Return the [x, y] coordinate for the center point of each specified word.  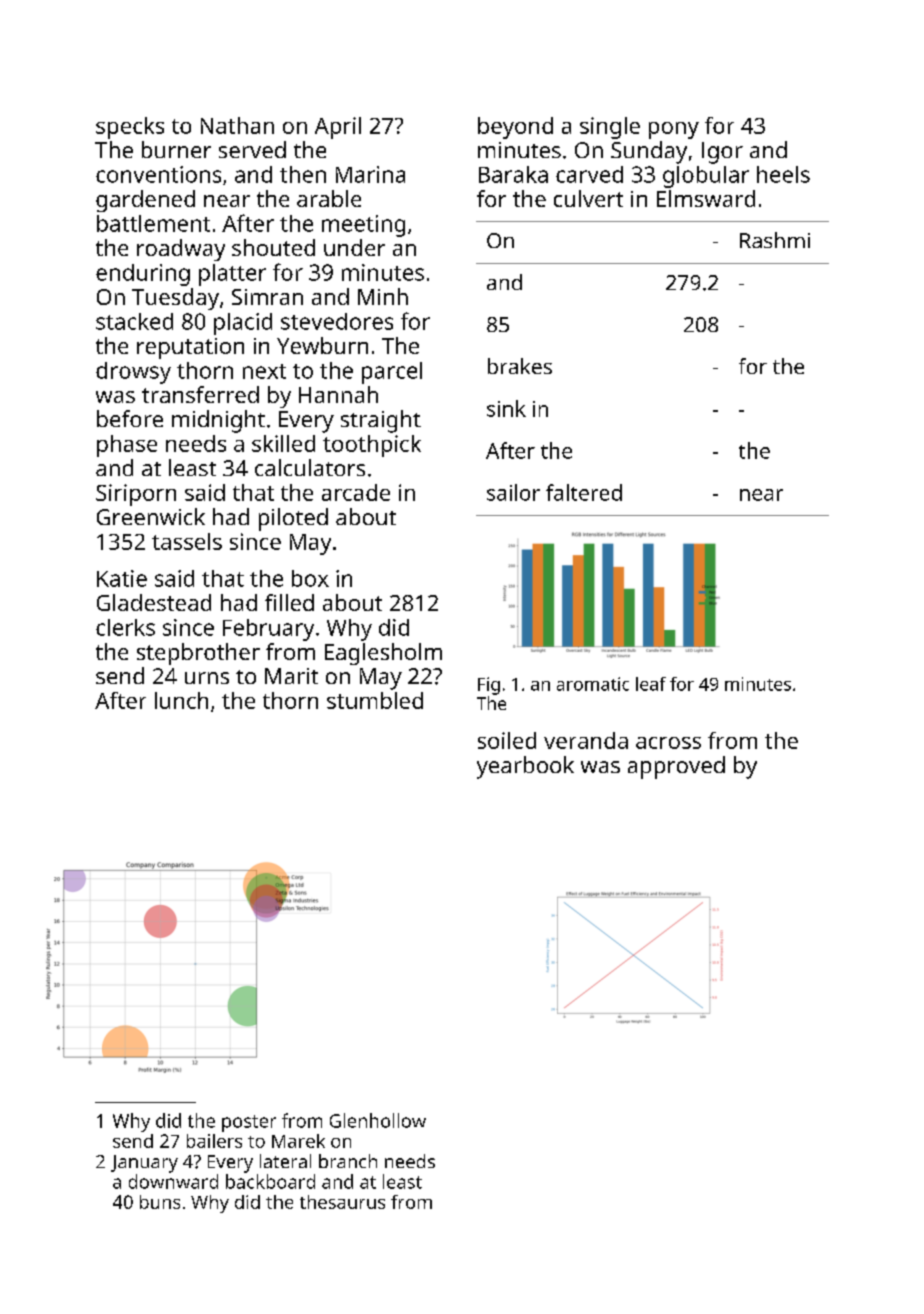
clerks [125, 627]
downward [173, 1181]
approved [676, 767]
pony [674, 130]
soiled [507, 740]
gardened [145, 201]
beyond [515, 128]
